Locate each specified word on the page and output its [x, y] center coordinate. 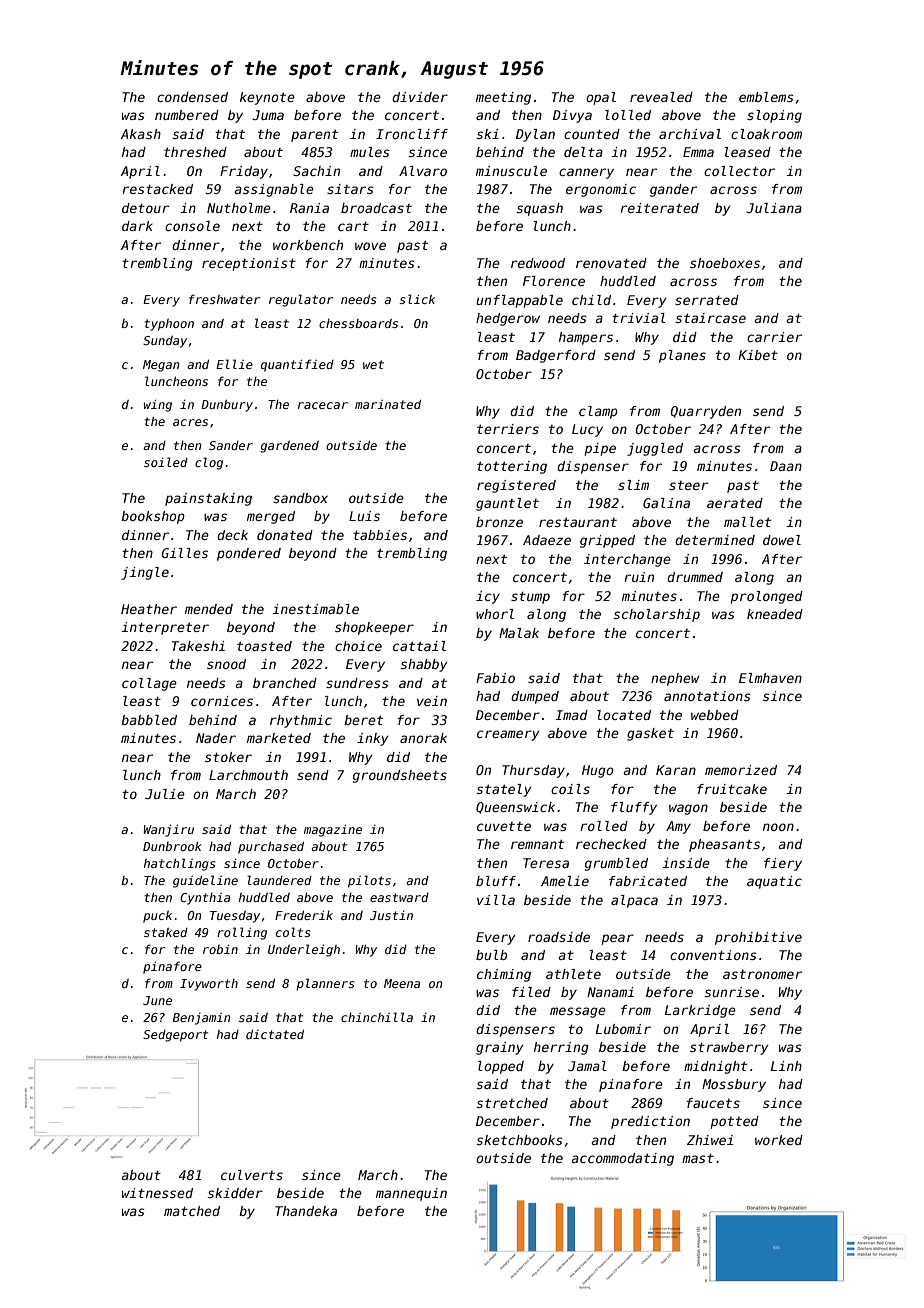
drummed [695, 577]
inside [686, 863]
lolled [628, 115]
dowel [782, 540]
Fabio [495, 678]
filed [531, 992]
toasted [264, 646]
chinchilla [377, 1017]
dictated [275, 1034]
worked [779, 1140]
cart [353, 226]
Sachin [316, 171]
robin [220, 949]
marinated [388, 404]
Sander [231, 445]
